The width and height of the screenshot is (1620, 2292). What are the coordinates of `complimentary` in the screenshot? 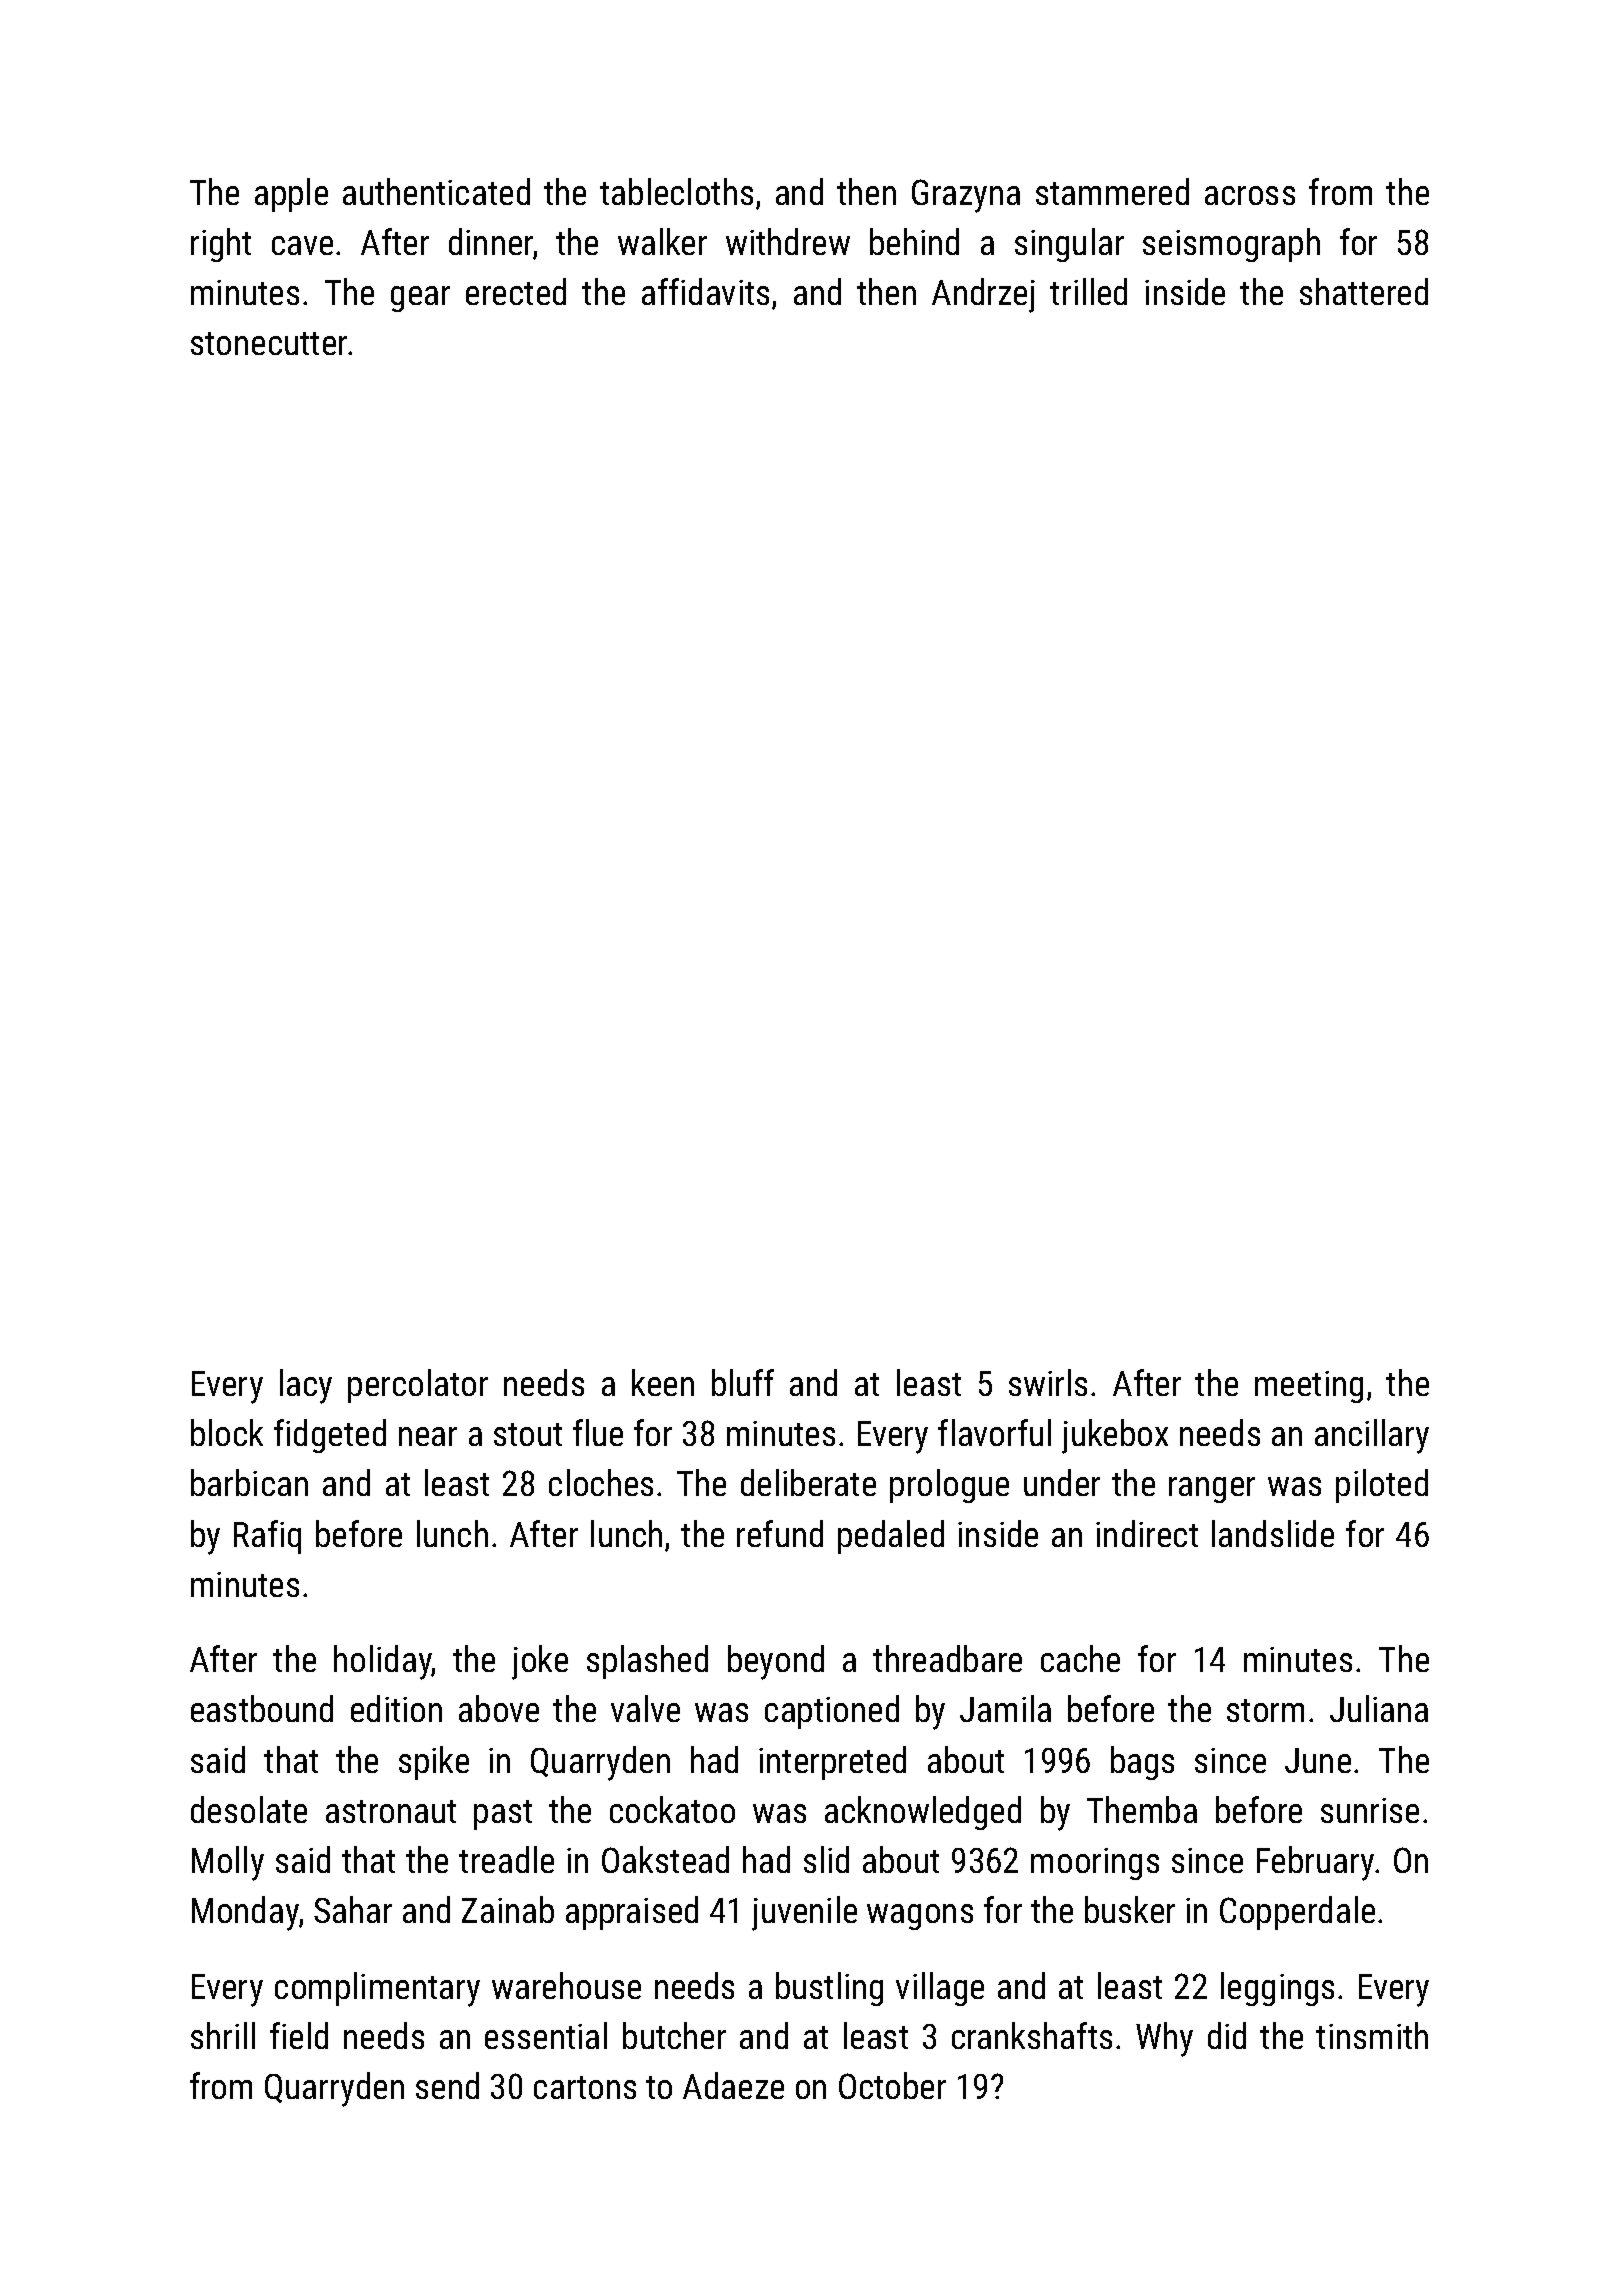 It's located at (377, 1989).
